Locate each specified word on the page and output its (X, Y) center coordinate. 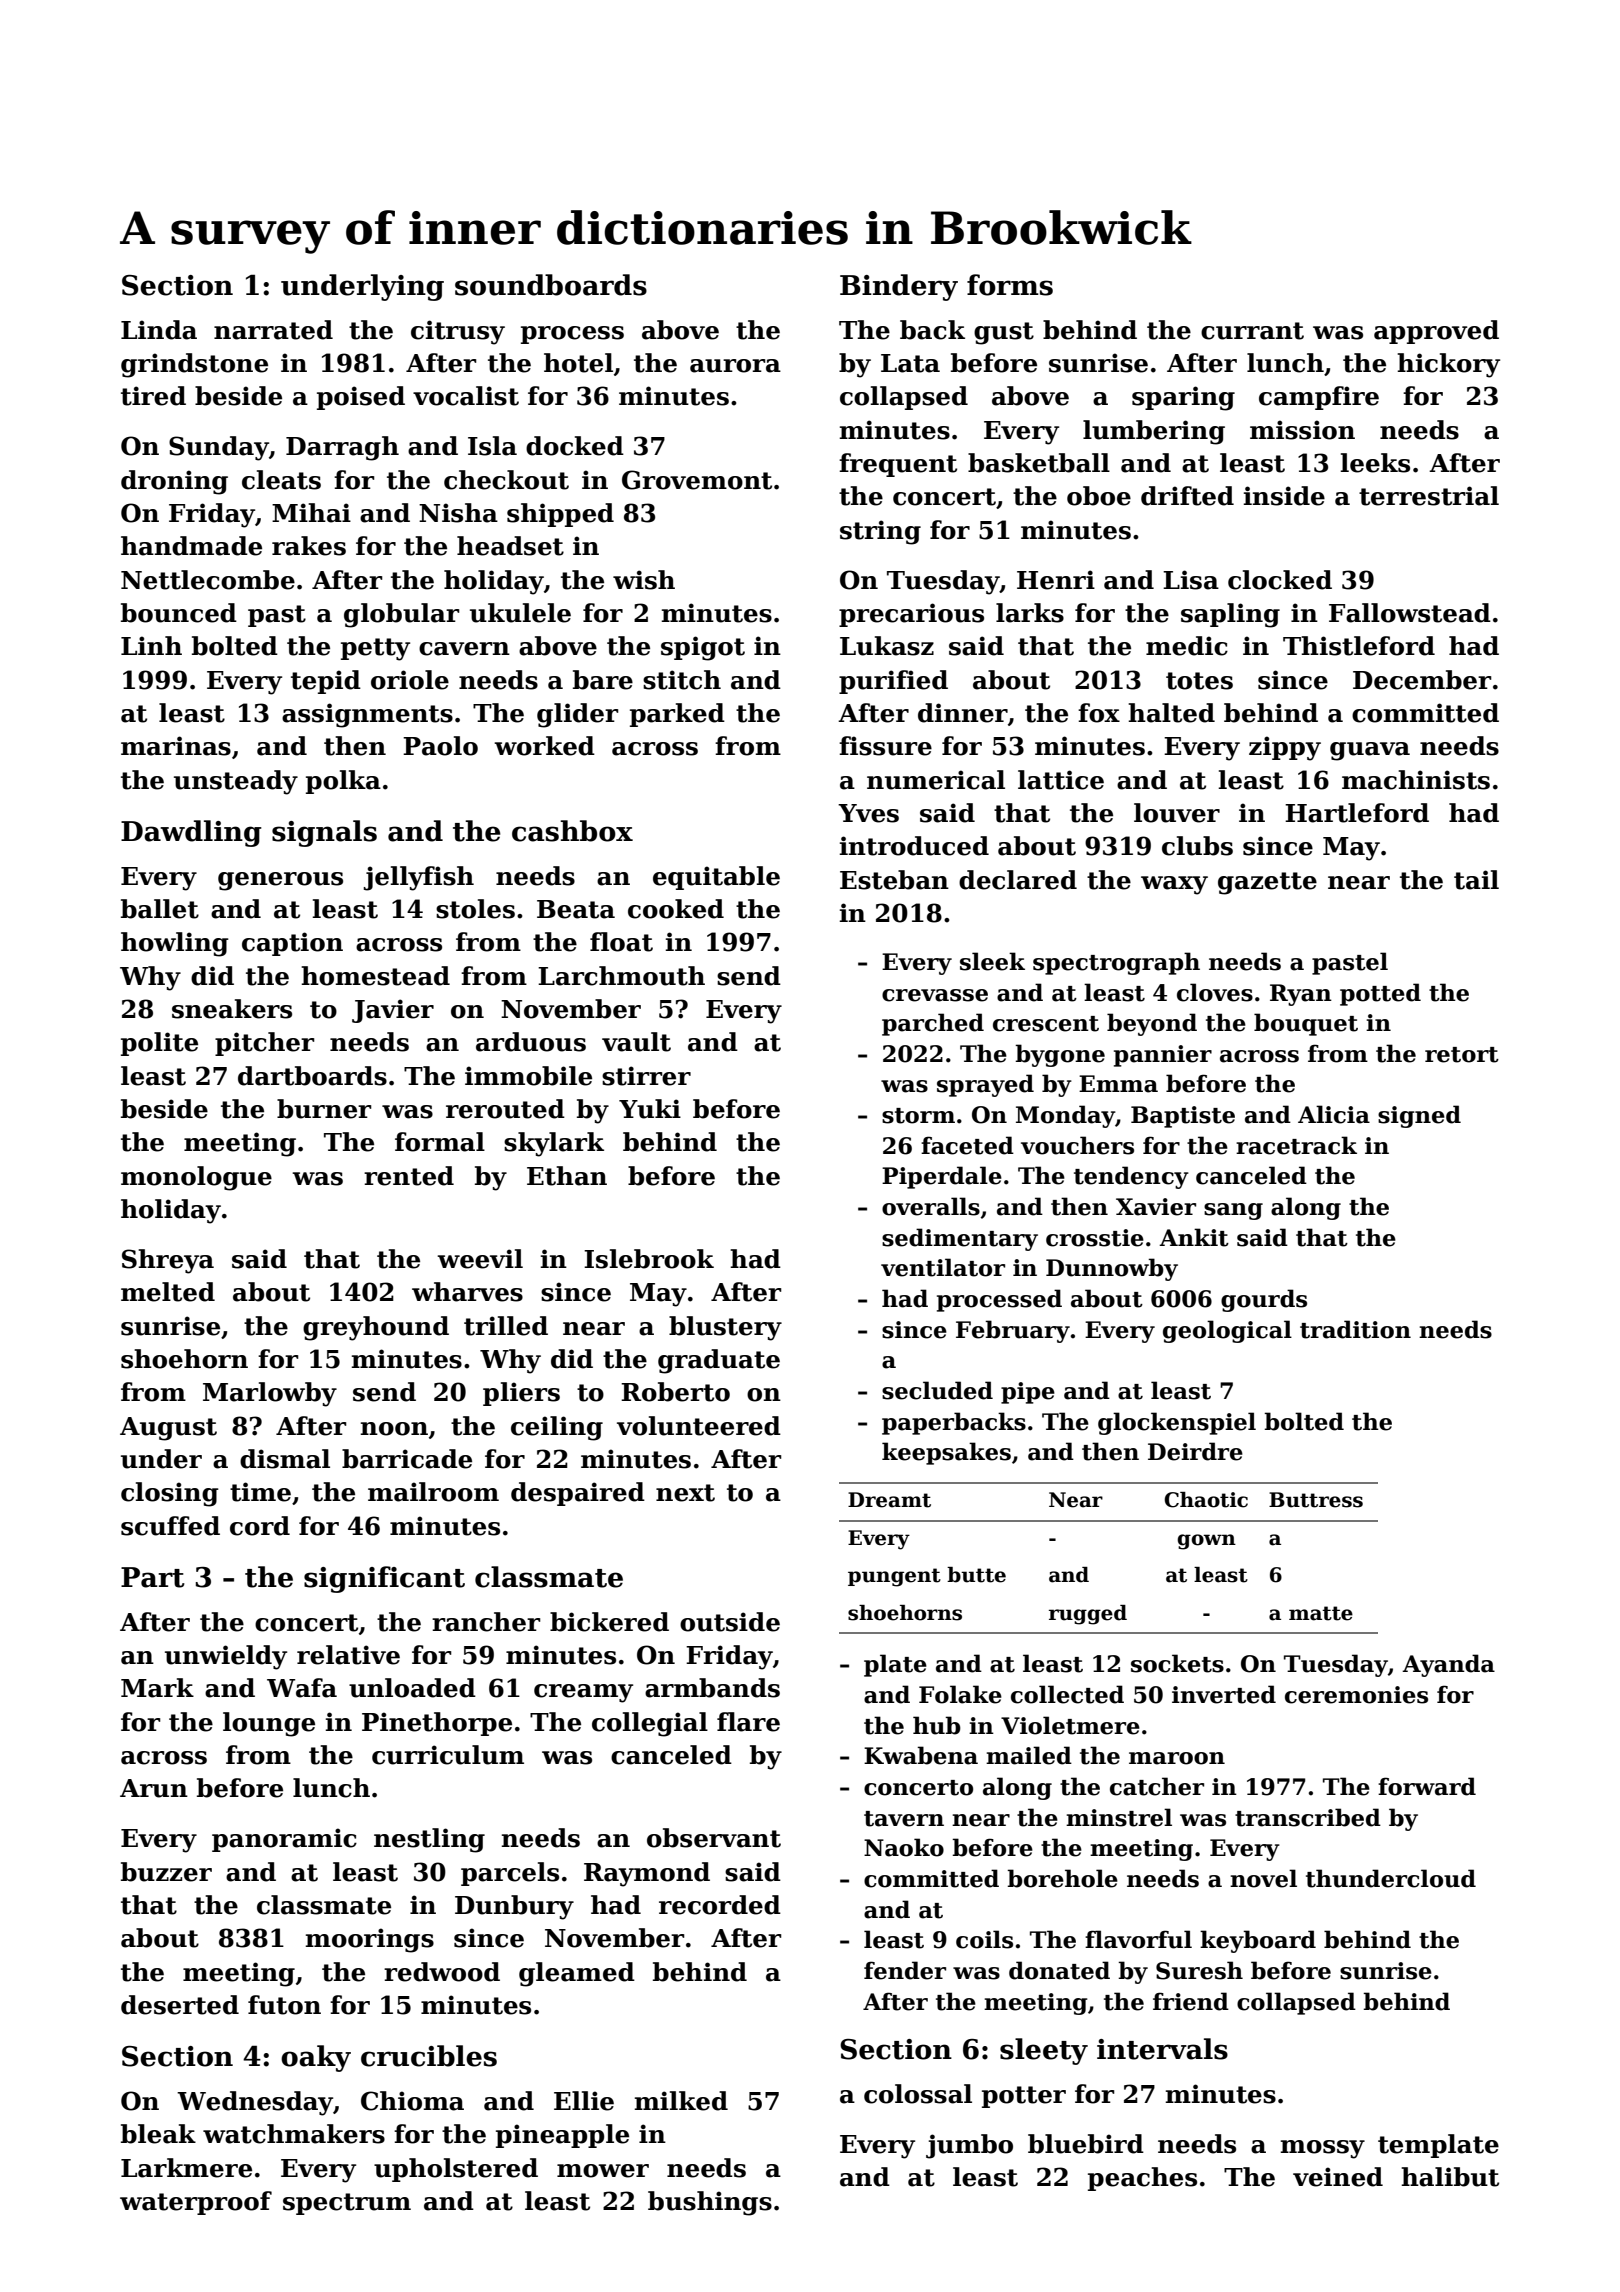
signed (1419, 1116)
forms (1010, 285)
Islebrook (649, 1259)
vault (636, 1042)
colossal (918, 2094)
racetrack (1296, 1145)
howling (175, 944)
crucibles (429, 2056)
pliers (521, 1394)
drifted (1187, 496)
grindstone (194, 365)
